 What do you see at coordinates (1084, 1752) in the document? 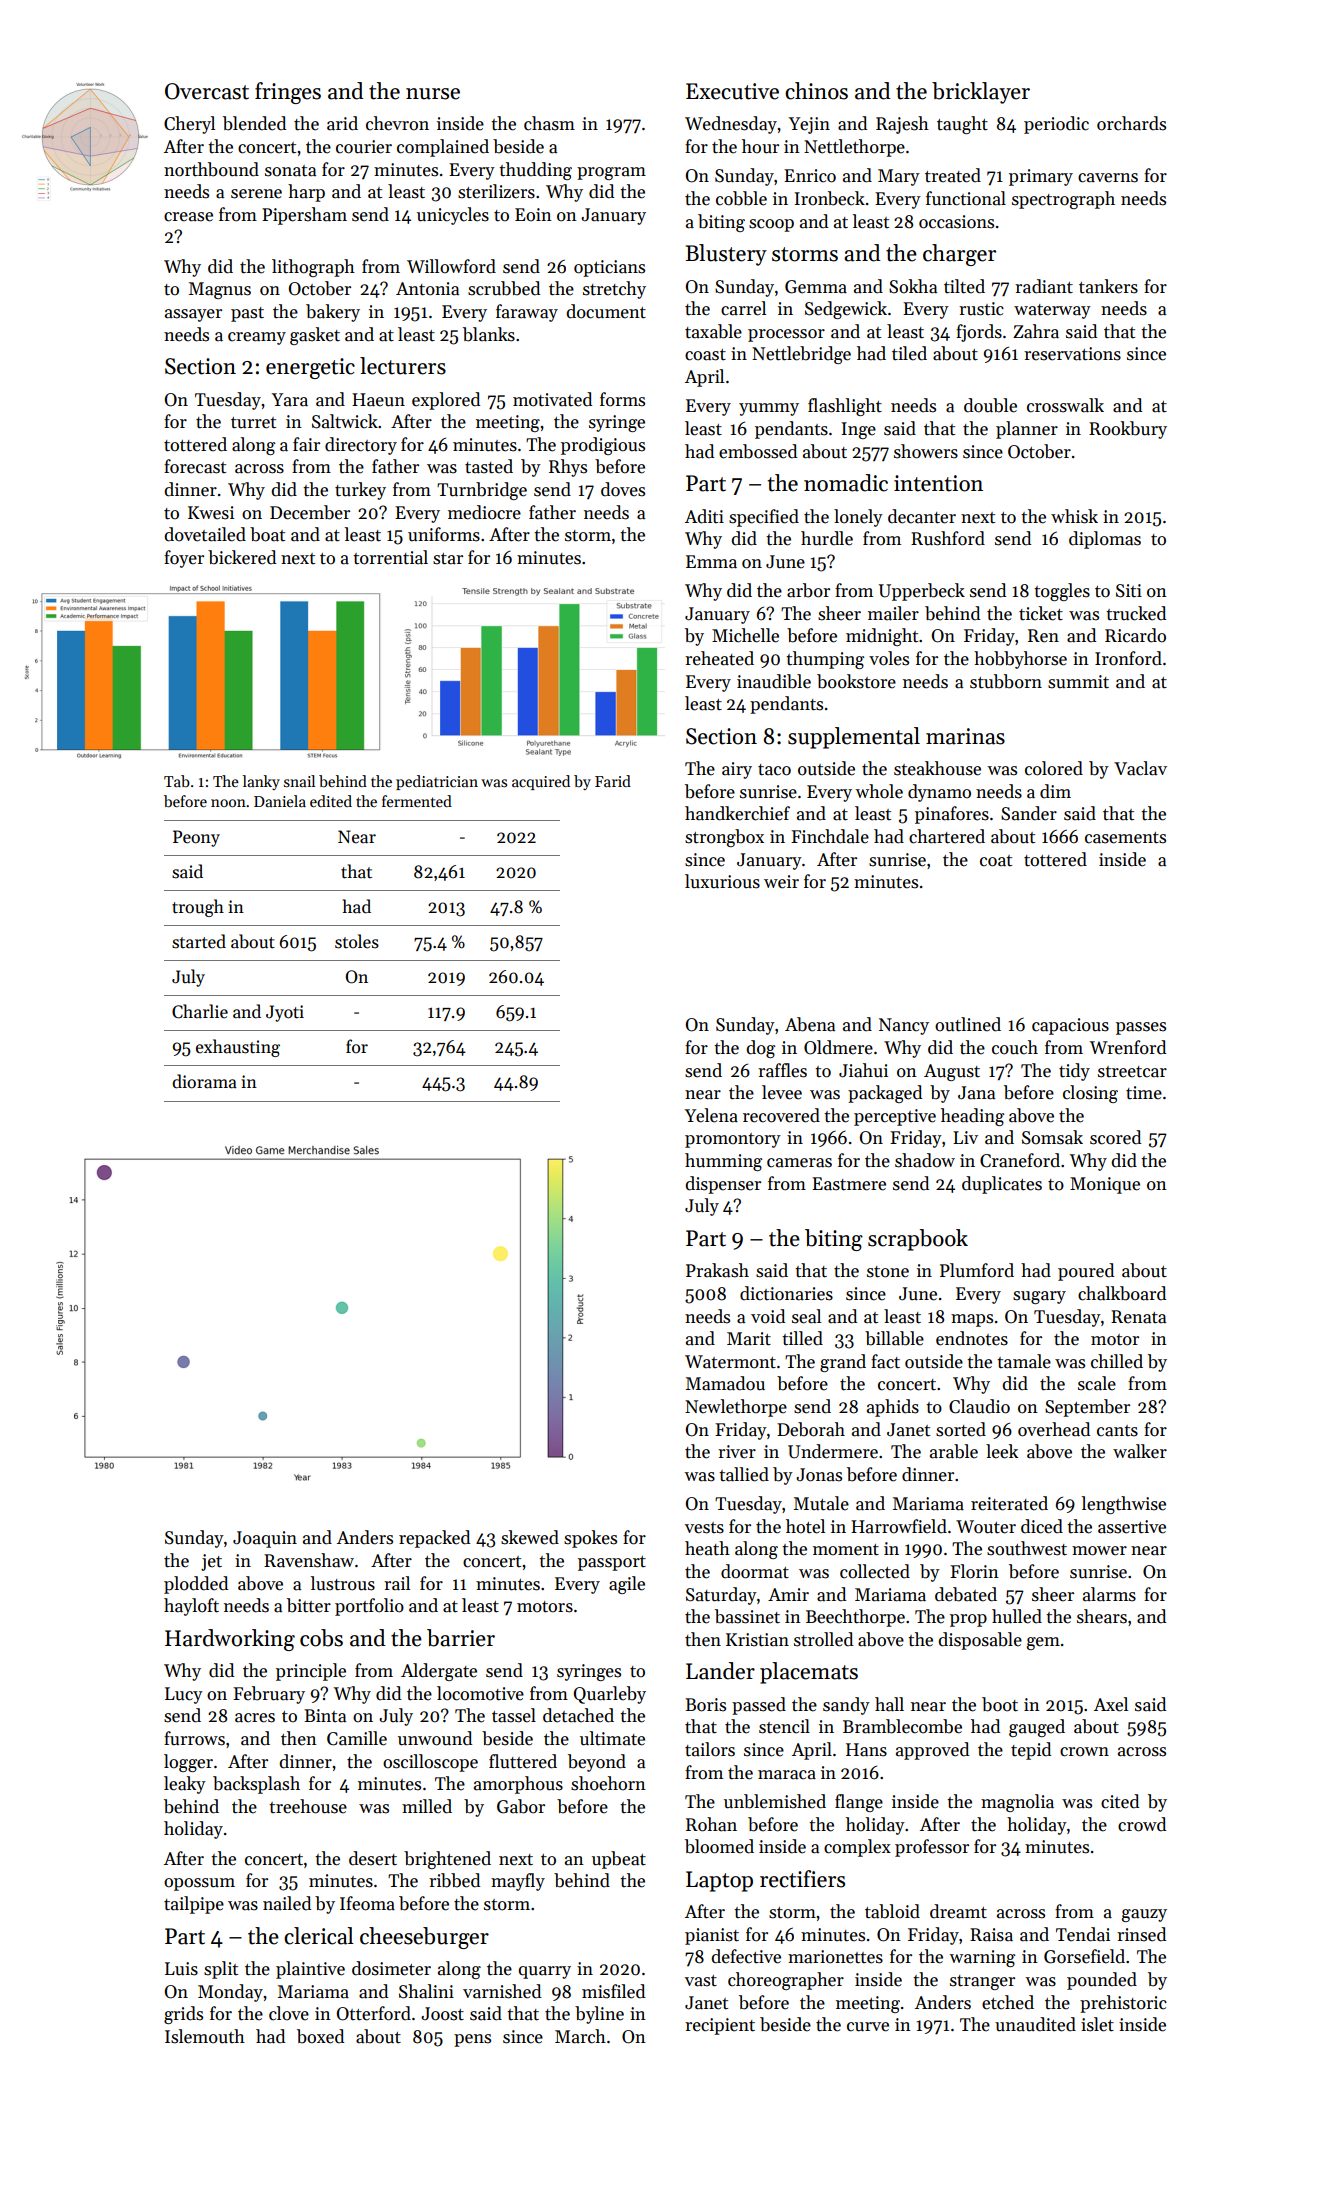
I see `crown` at bounding box center [1084, 1752].
